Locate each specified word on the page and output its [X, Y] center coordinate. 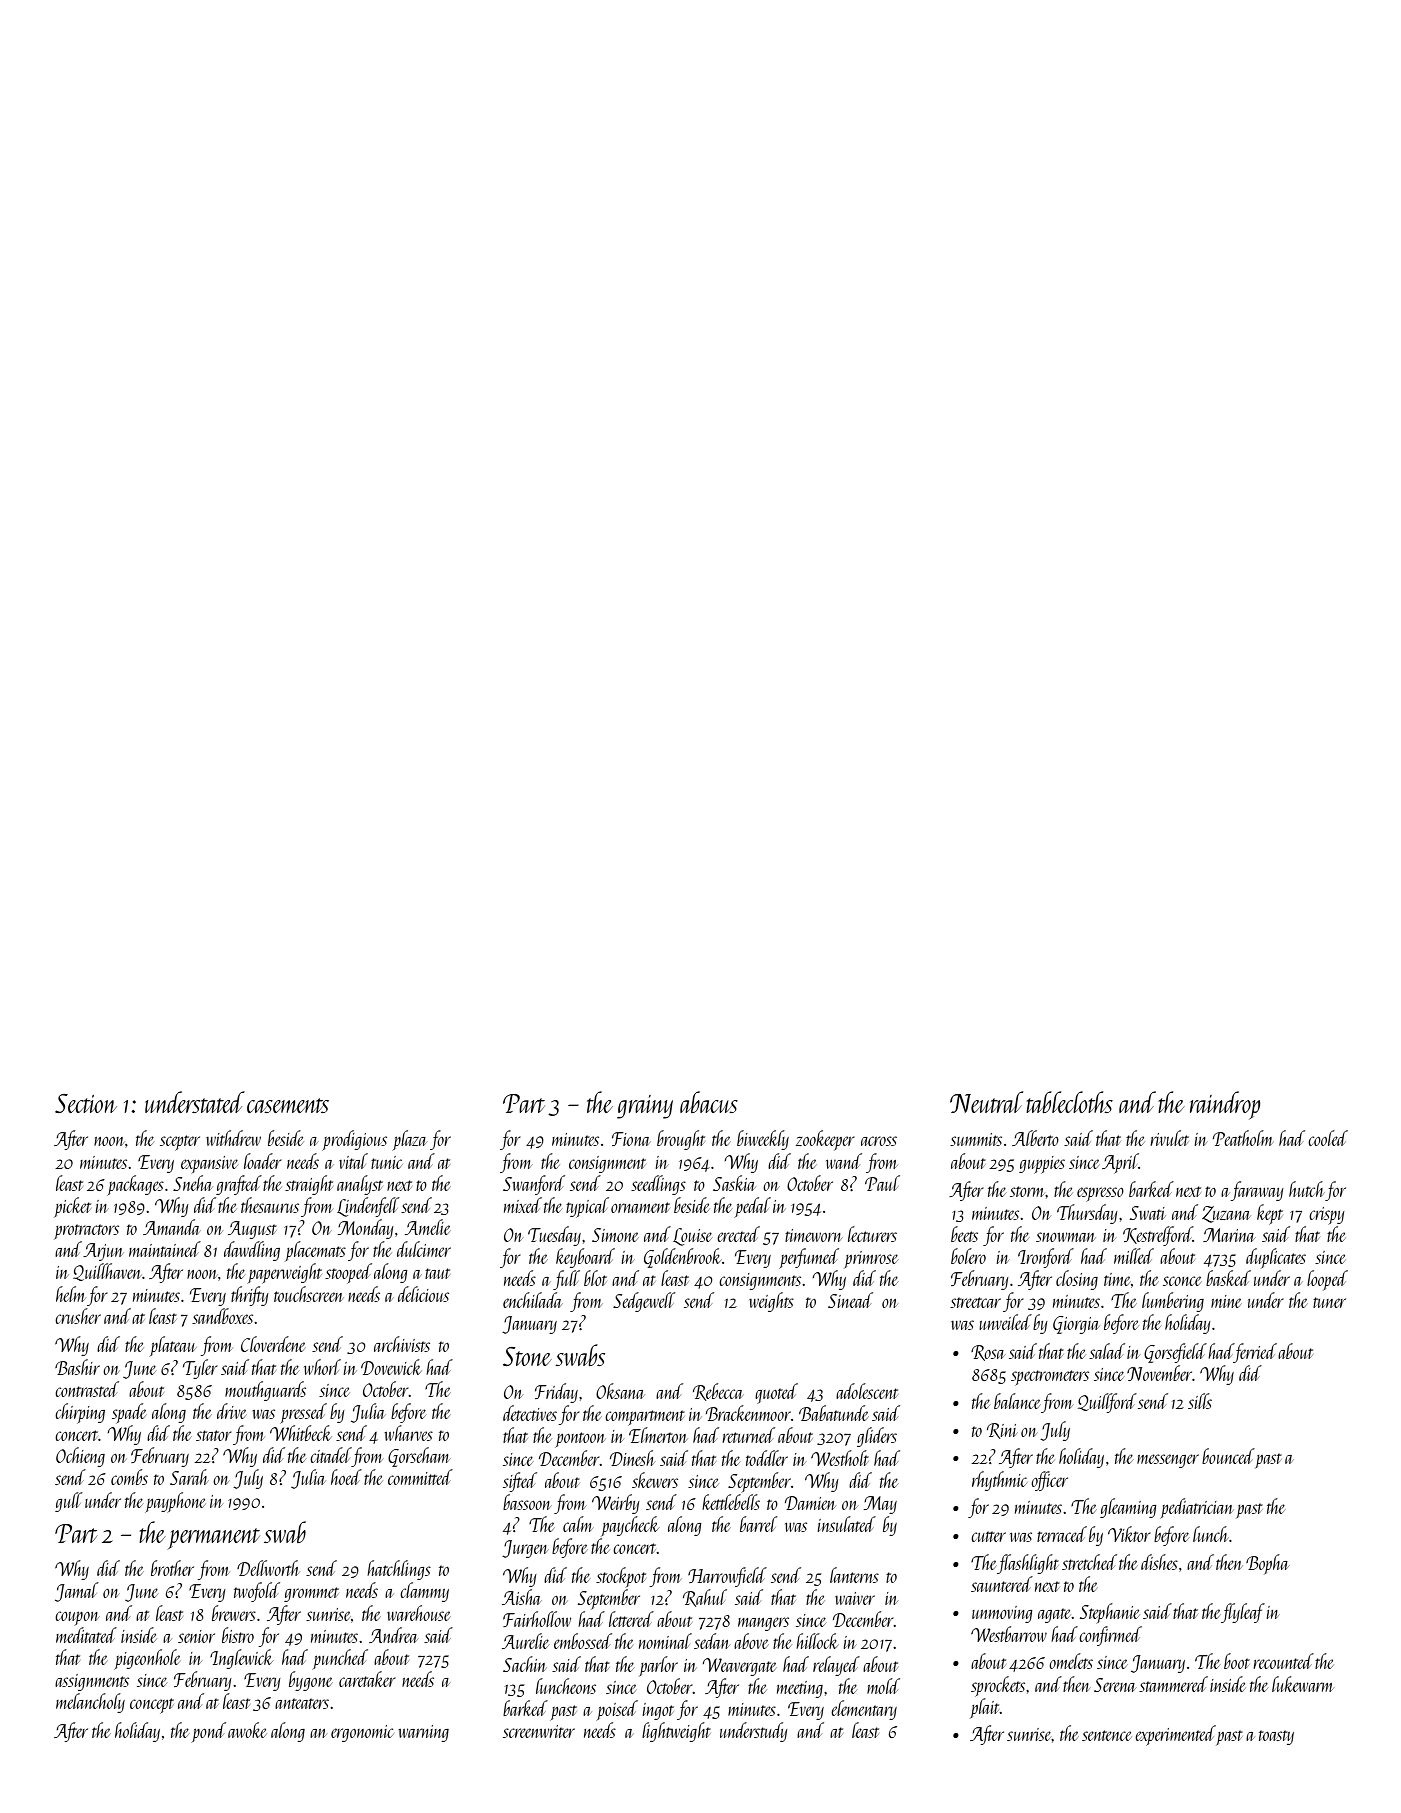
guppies [1042, 1165]
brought [681, 1140]
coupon [77, 1618]
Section [86, 1103]
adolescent [867, 1391]
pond [208, 1732]
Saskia [734, 1183]
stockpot [621, 1577]
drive [232, 1411]
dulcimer [424, 1249]
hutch [1307, 1189]
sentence [1106, 1735]
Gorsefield [1175, 1353]
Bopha [1267, 1564]
